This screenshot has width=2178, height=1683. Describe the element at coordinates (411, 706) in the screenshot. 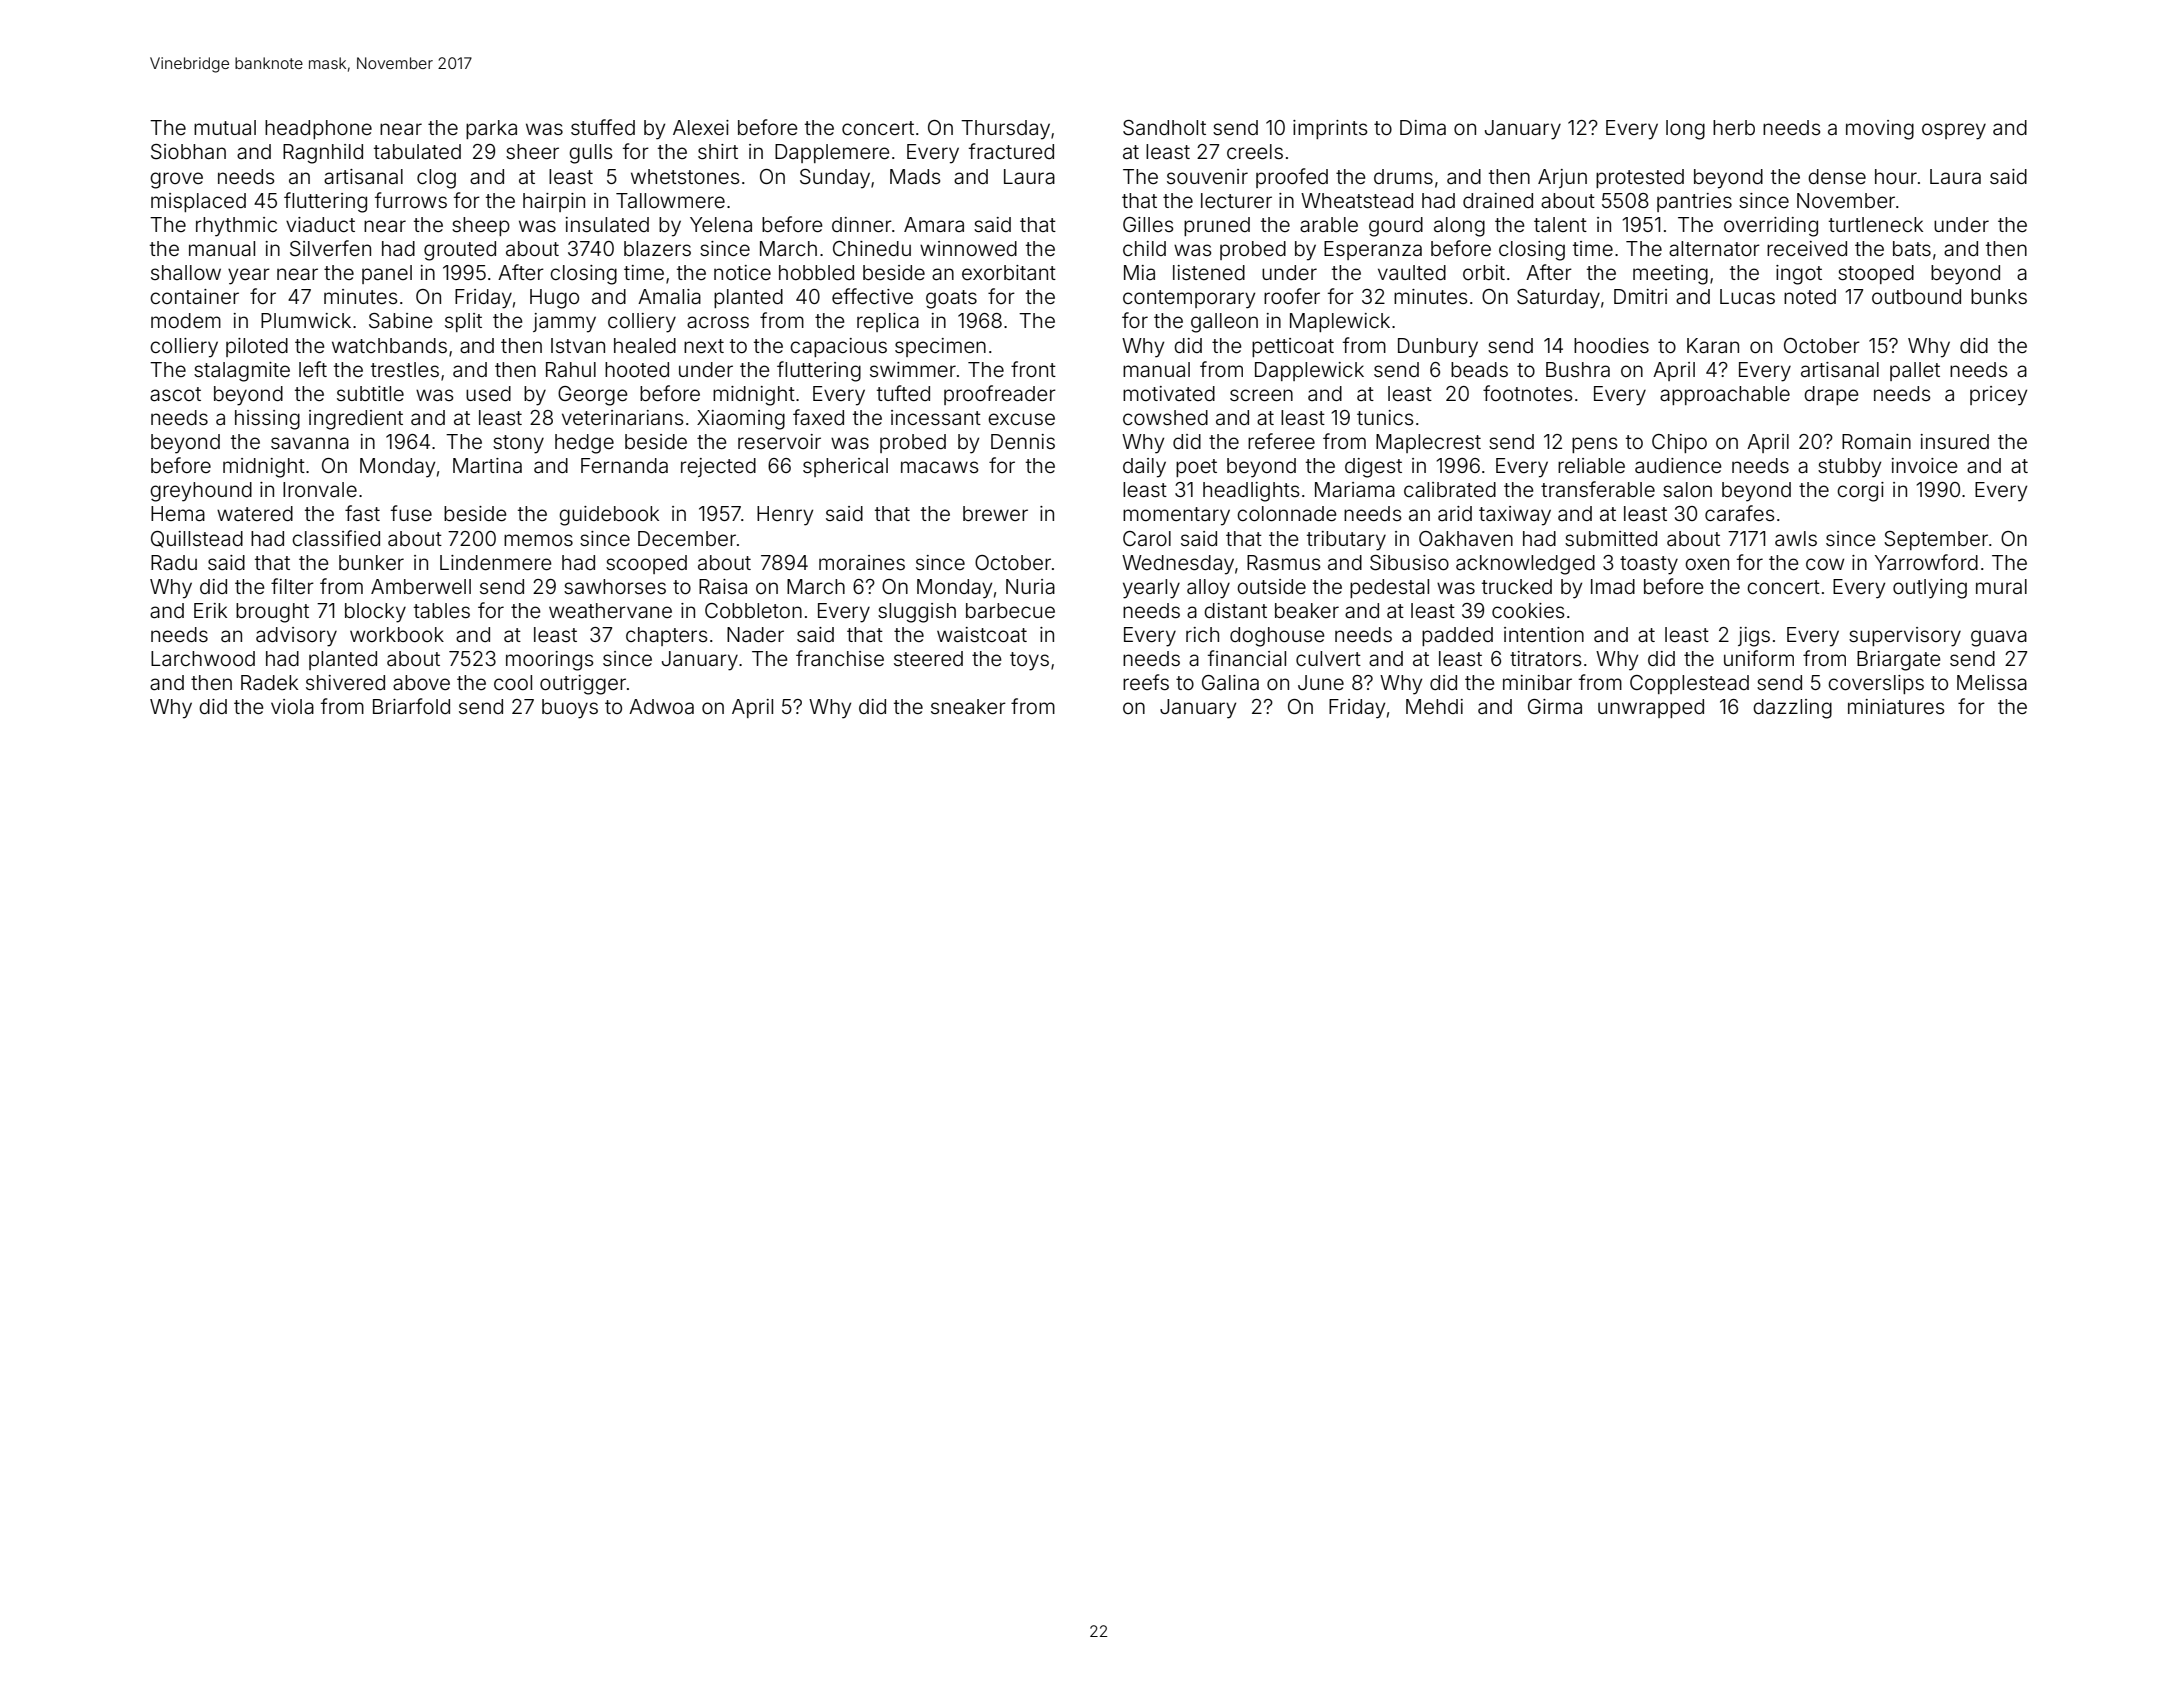

I see `Briarfold` at that location.
